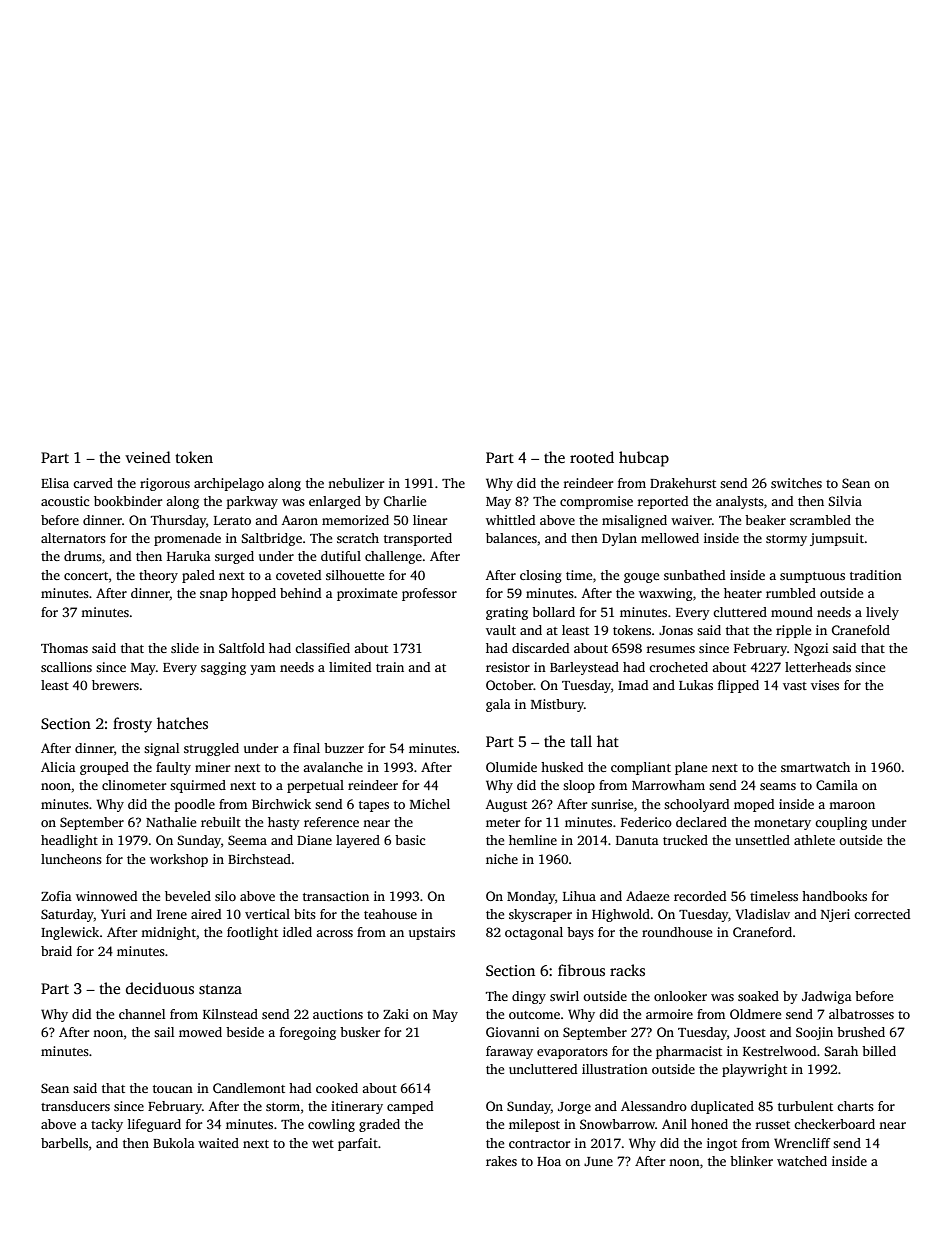 This screenshot has height=1233, width=952. What do you see at coordinates (670, 538) in the screenshot?
I see `mellowed` at bounding box center [670, 538].
